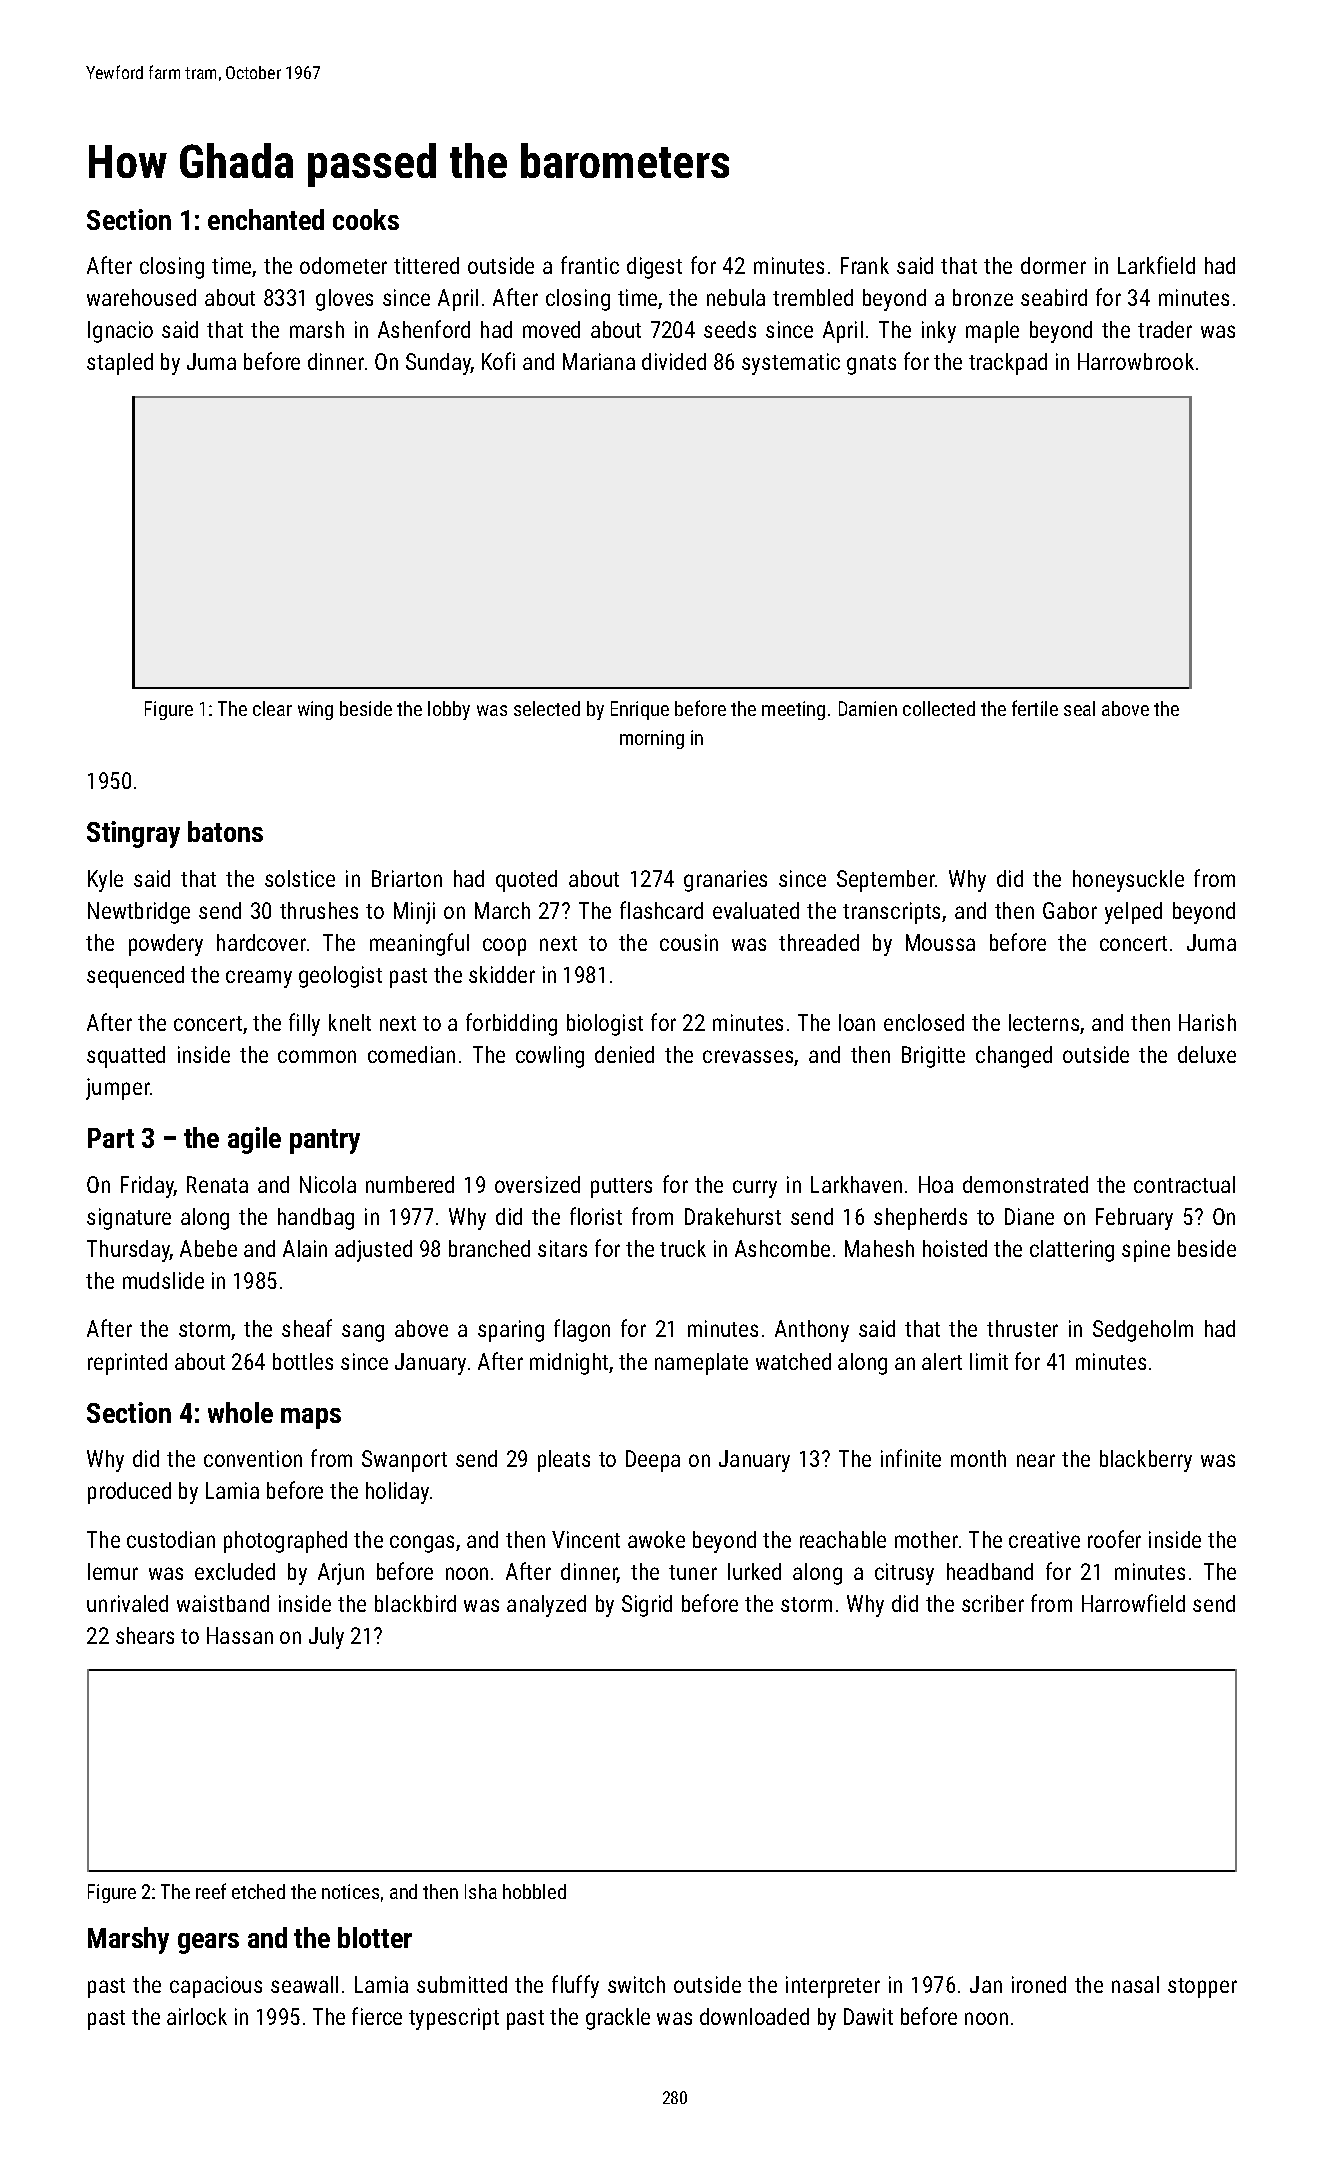 Image resolution: width=1324 pixels, height=2181 pixels. I want to click on warehoused, so click(141, 297).
